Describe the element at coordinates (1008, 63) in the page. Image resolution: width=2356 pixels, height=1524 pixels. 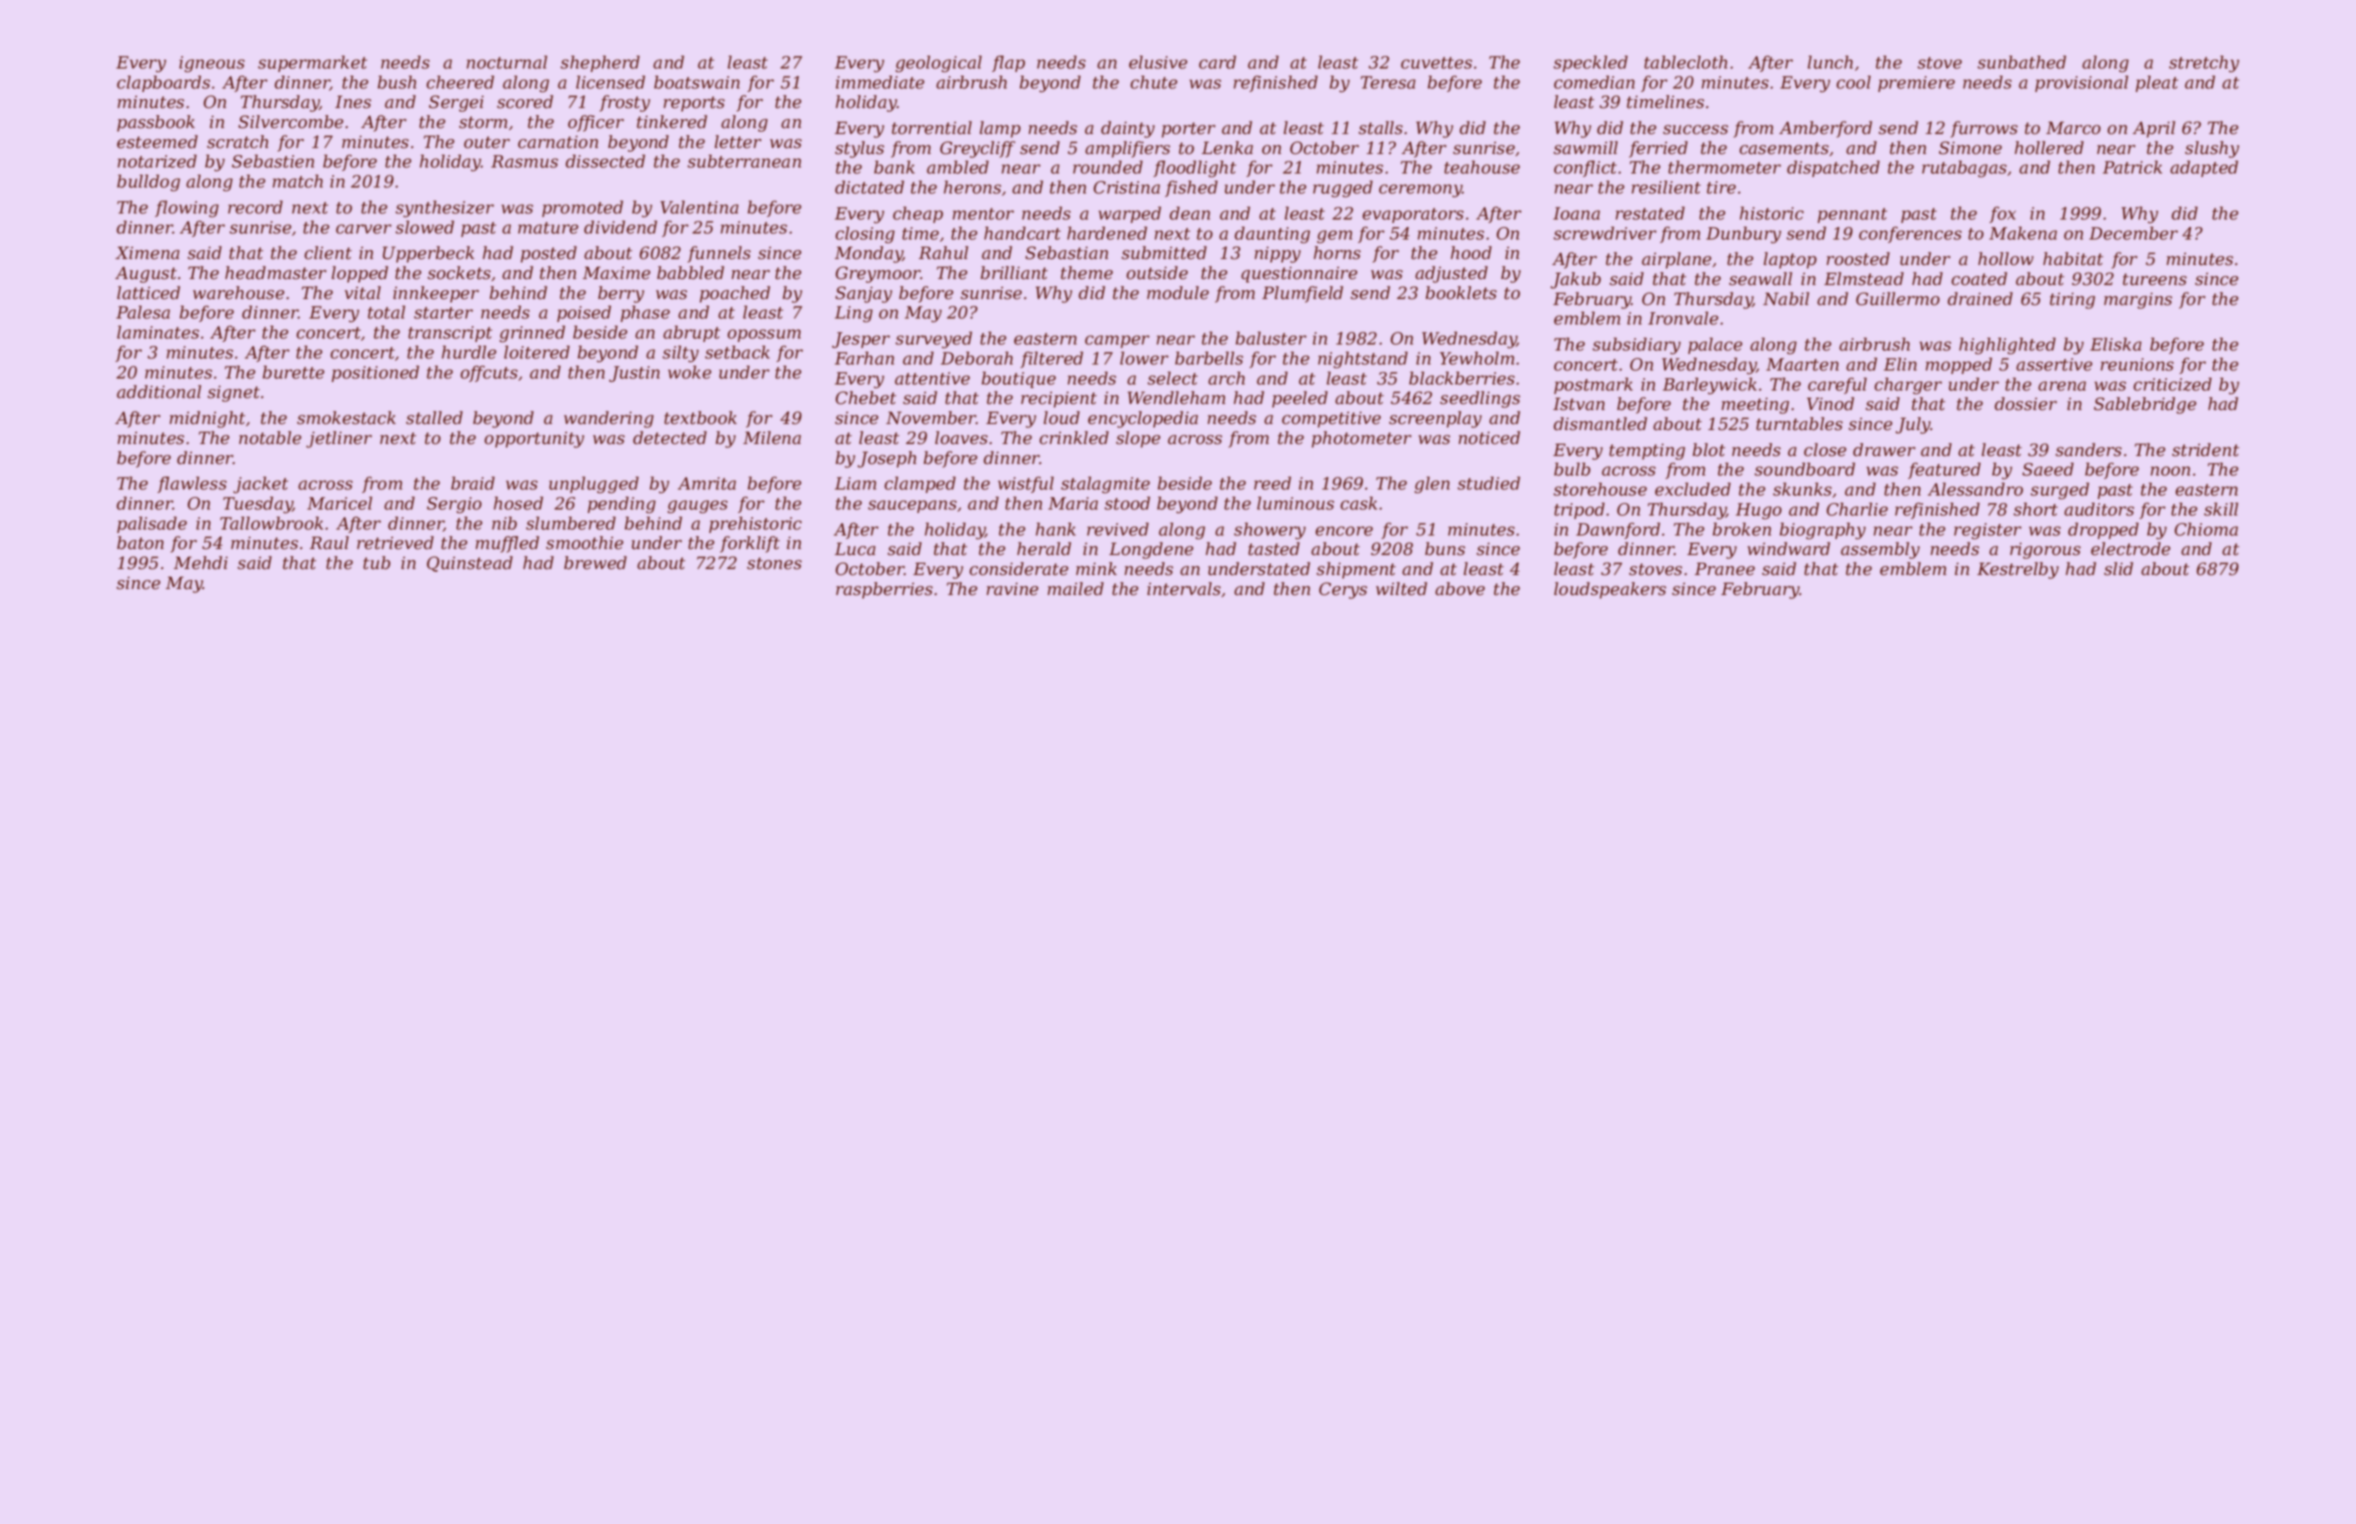
I see `flap` at that location.
